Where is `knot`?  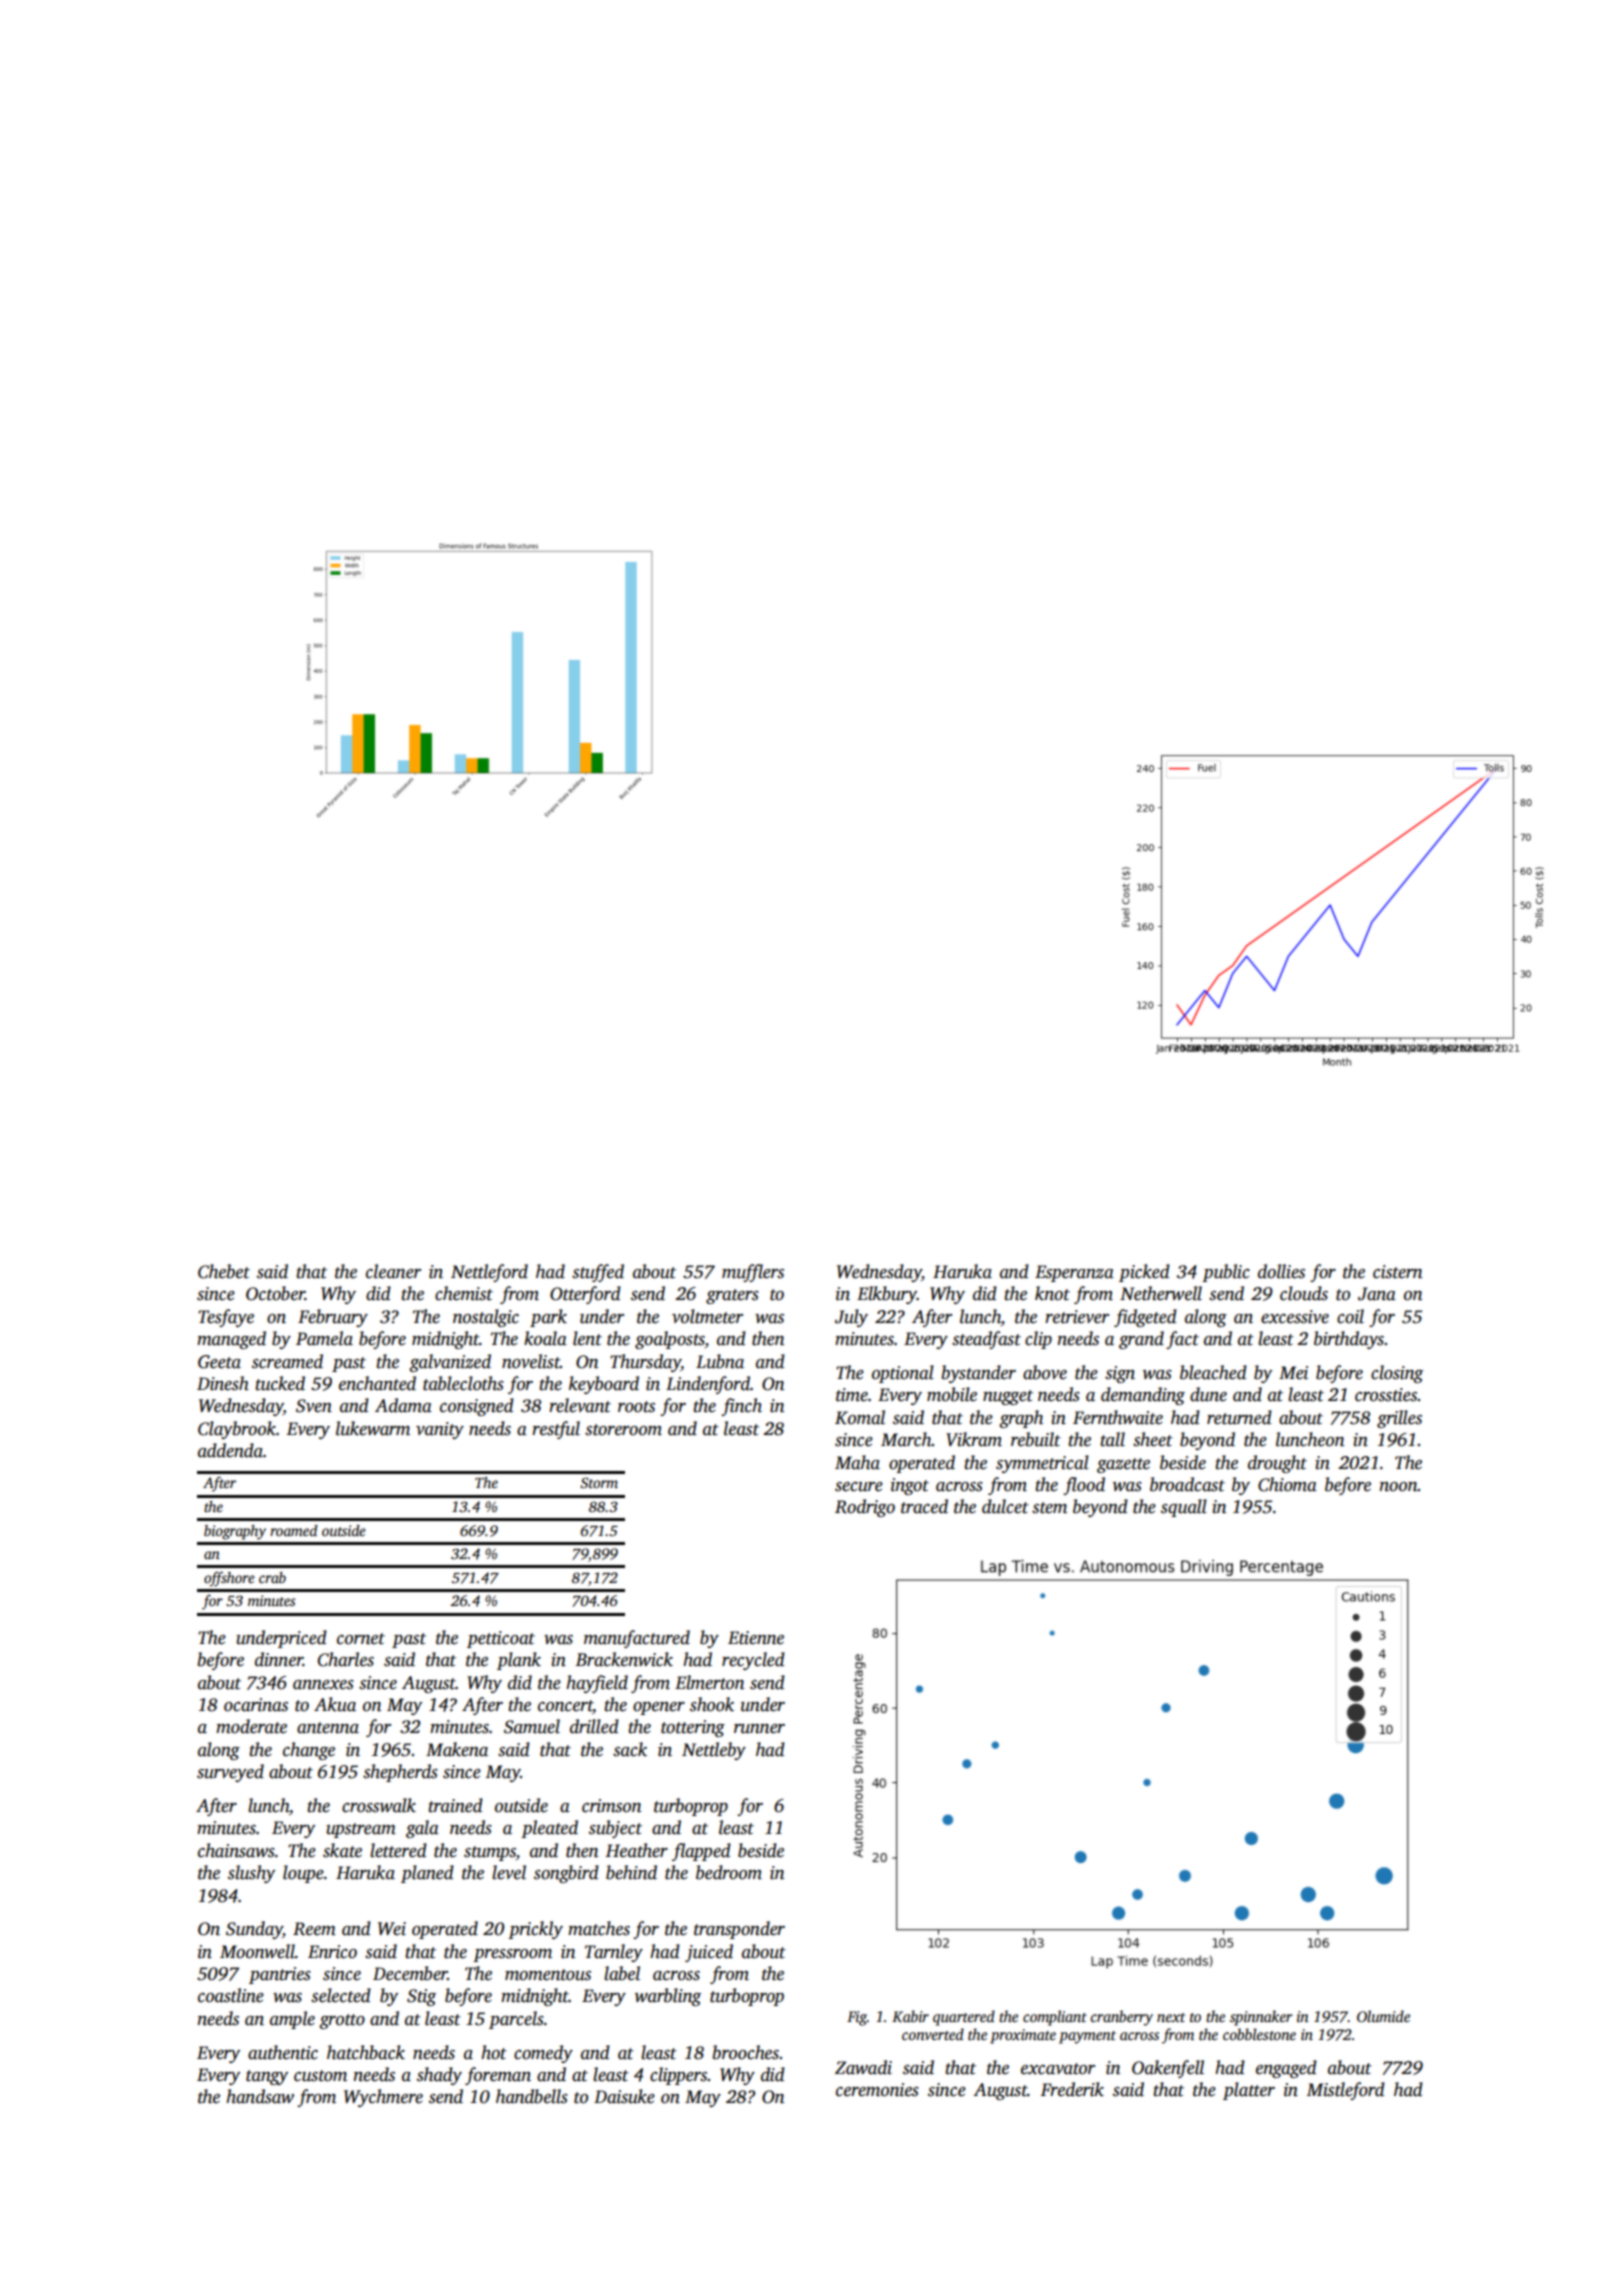 knot is located at coordinates (1052, 1293).
